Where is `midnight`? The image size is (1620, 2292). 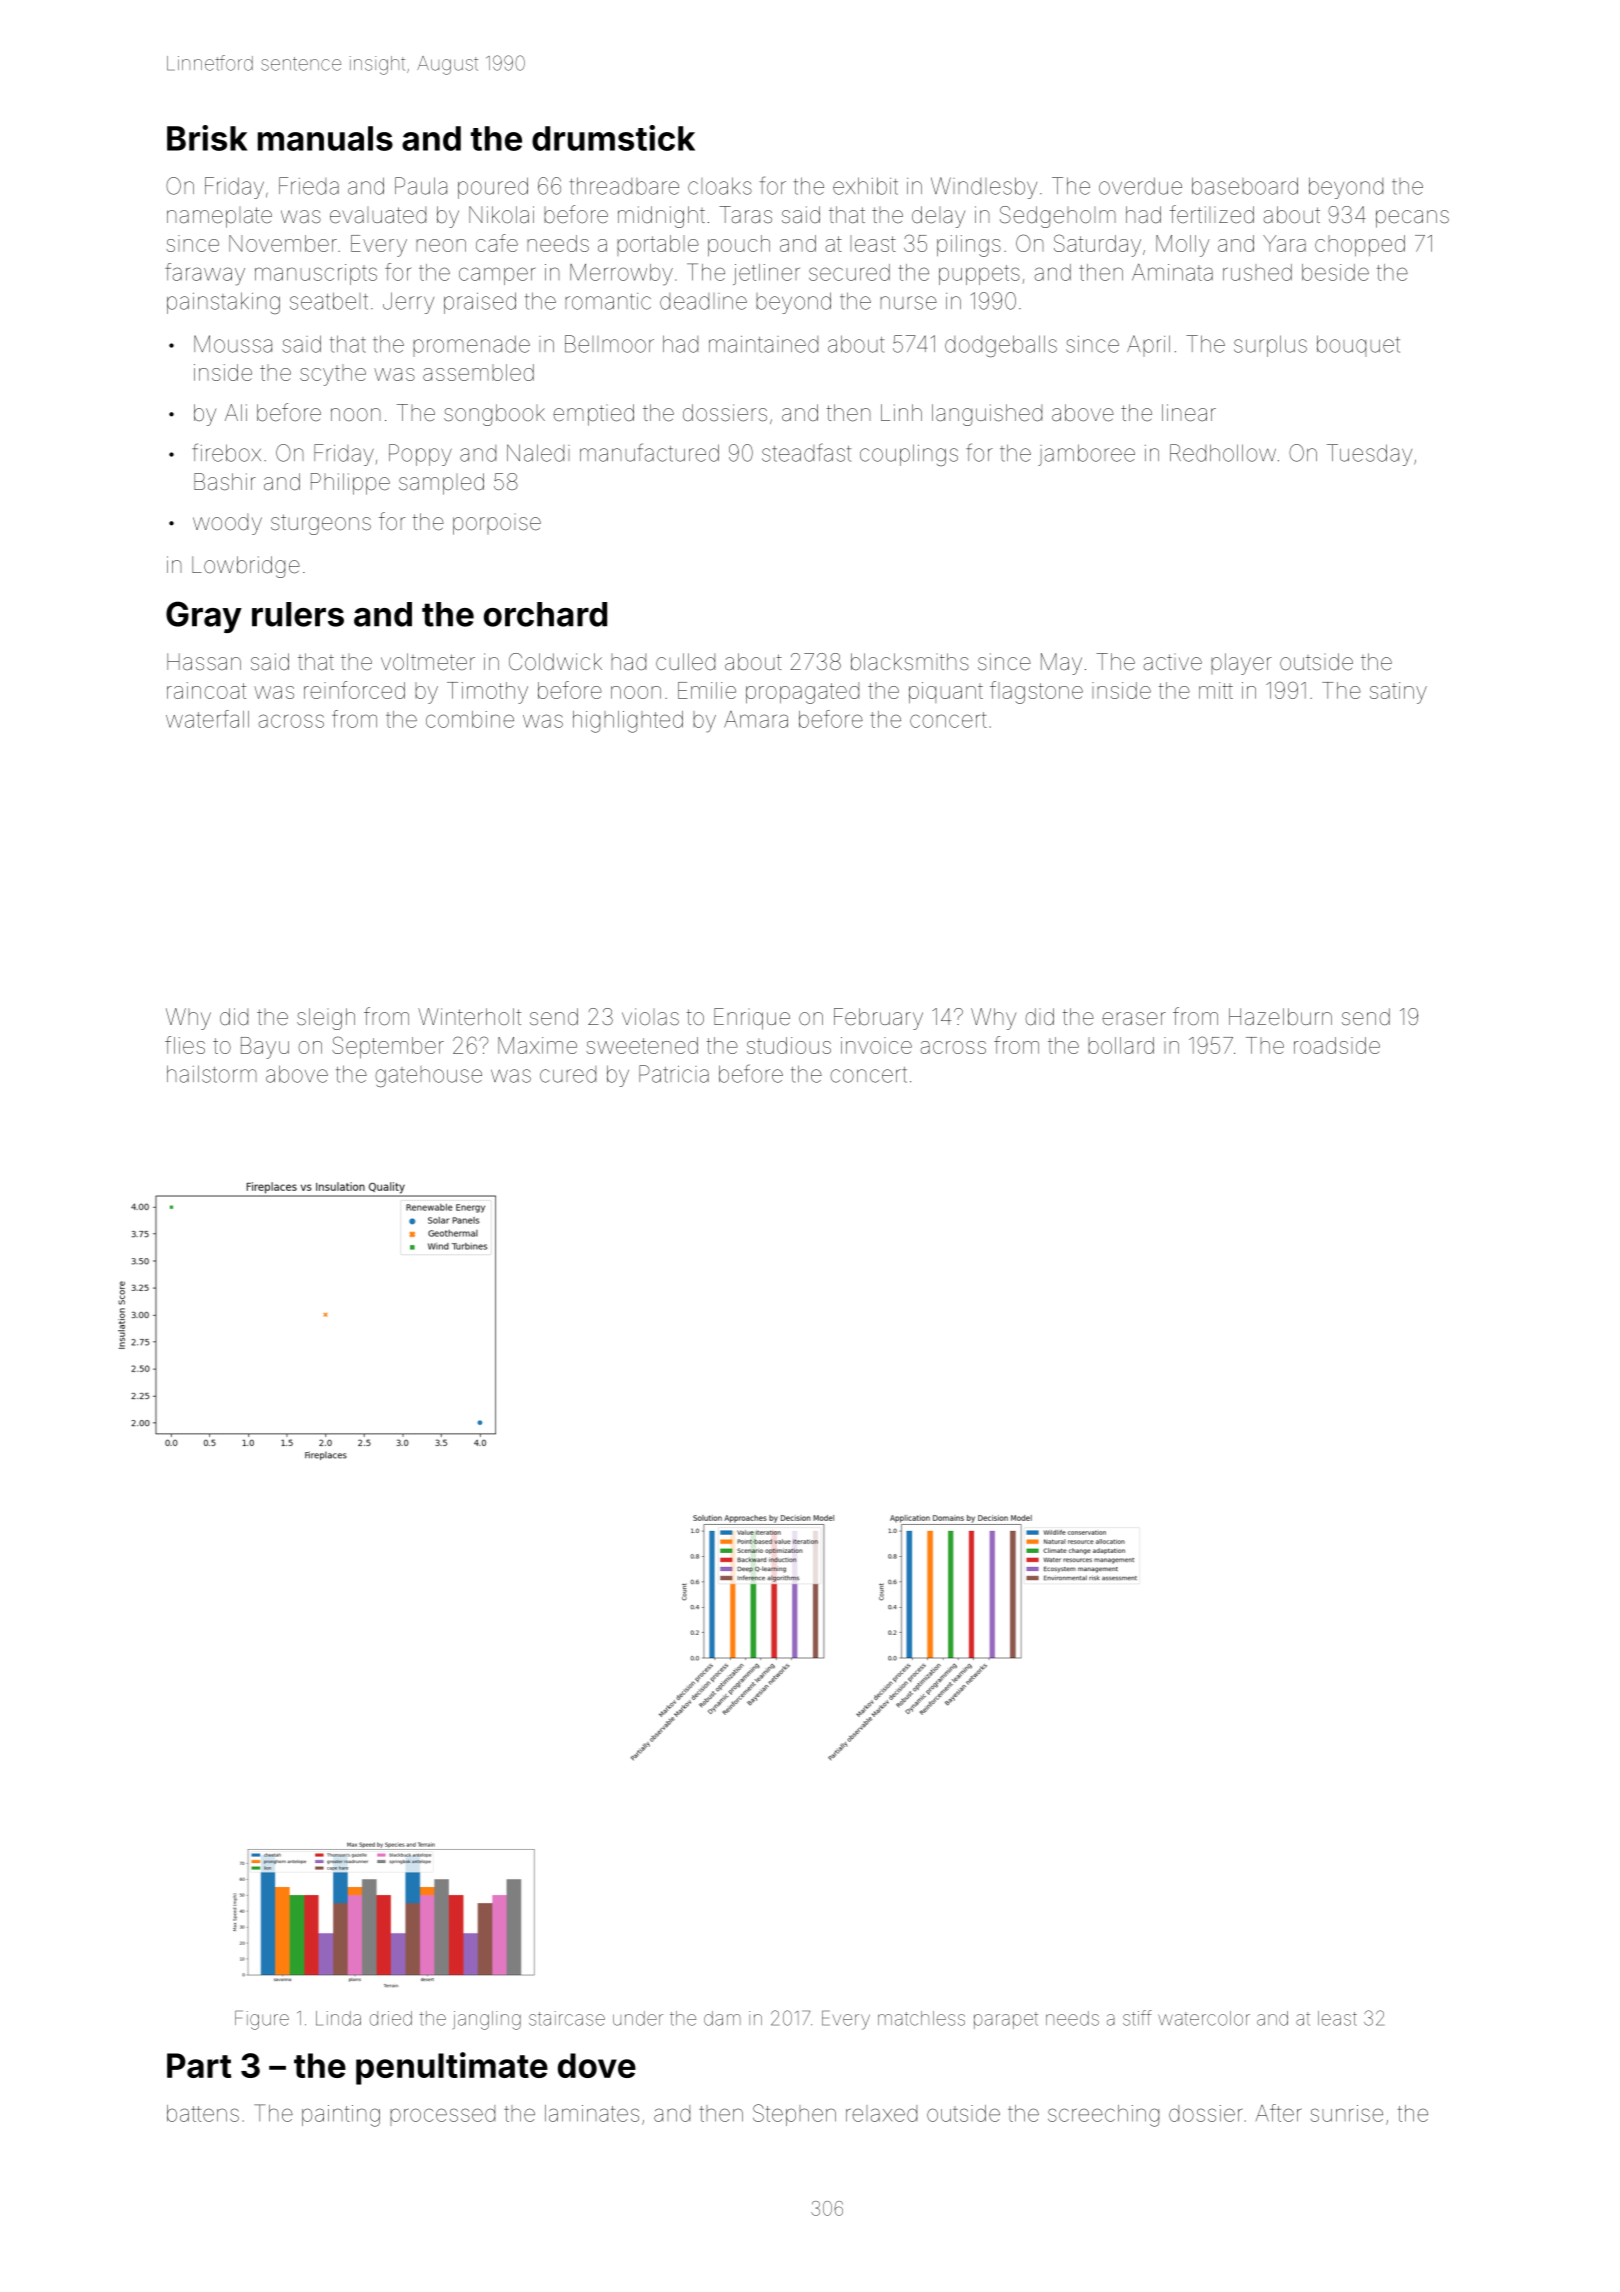
midnight is located at coordinates (661, 217).
